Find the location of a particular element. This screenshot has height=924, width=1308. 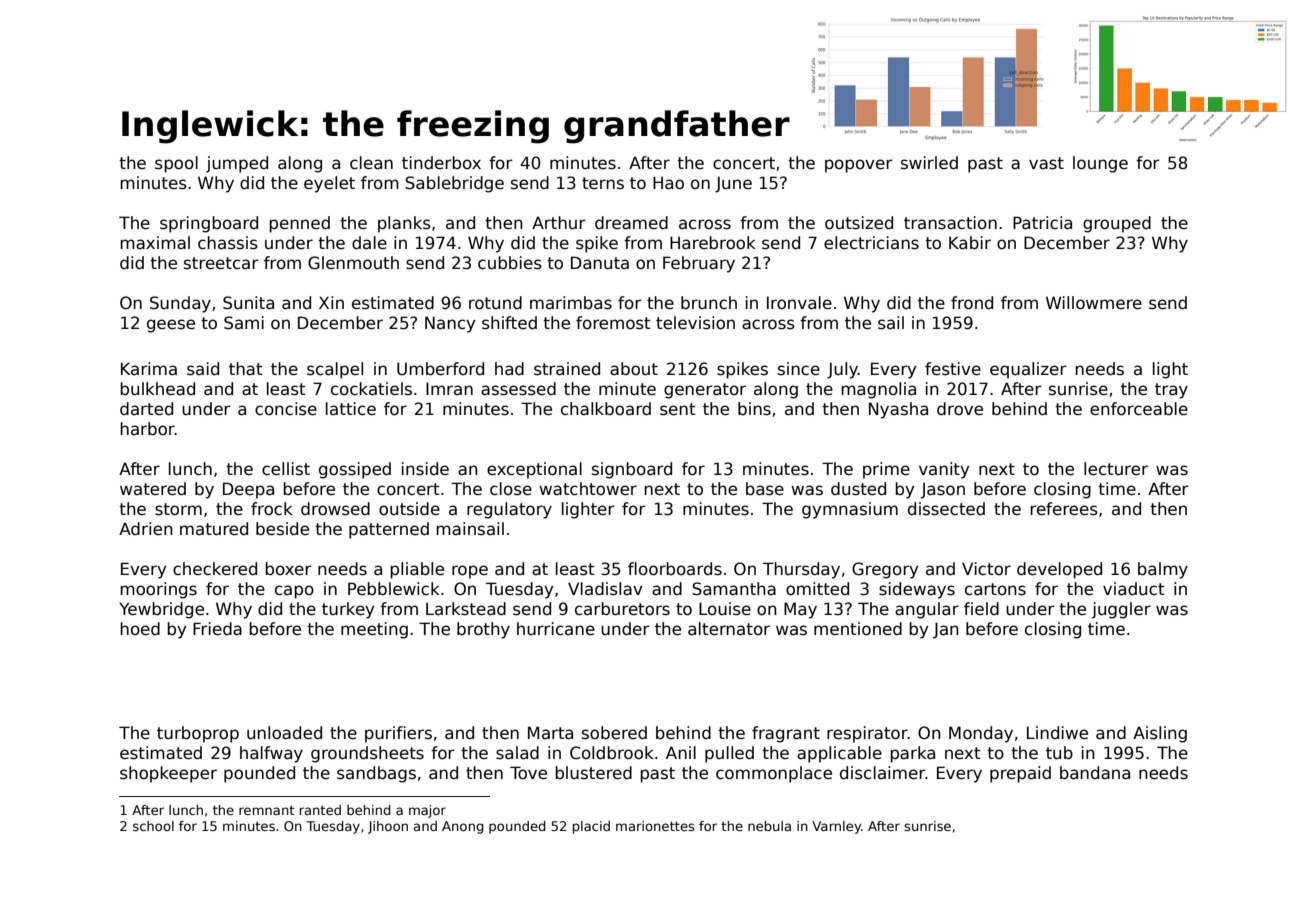

geese is located at coordinates (171, 326).
